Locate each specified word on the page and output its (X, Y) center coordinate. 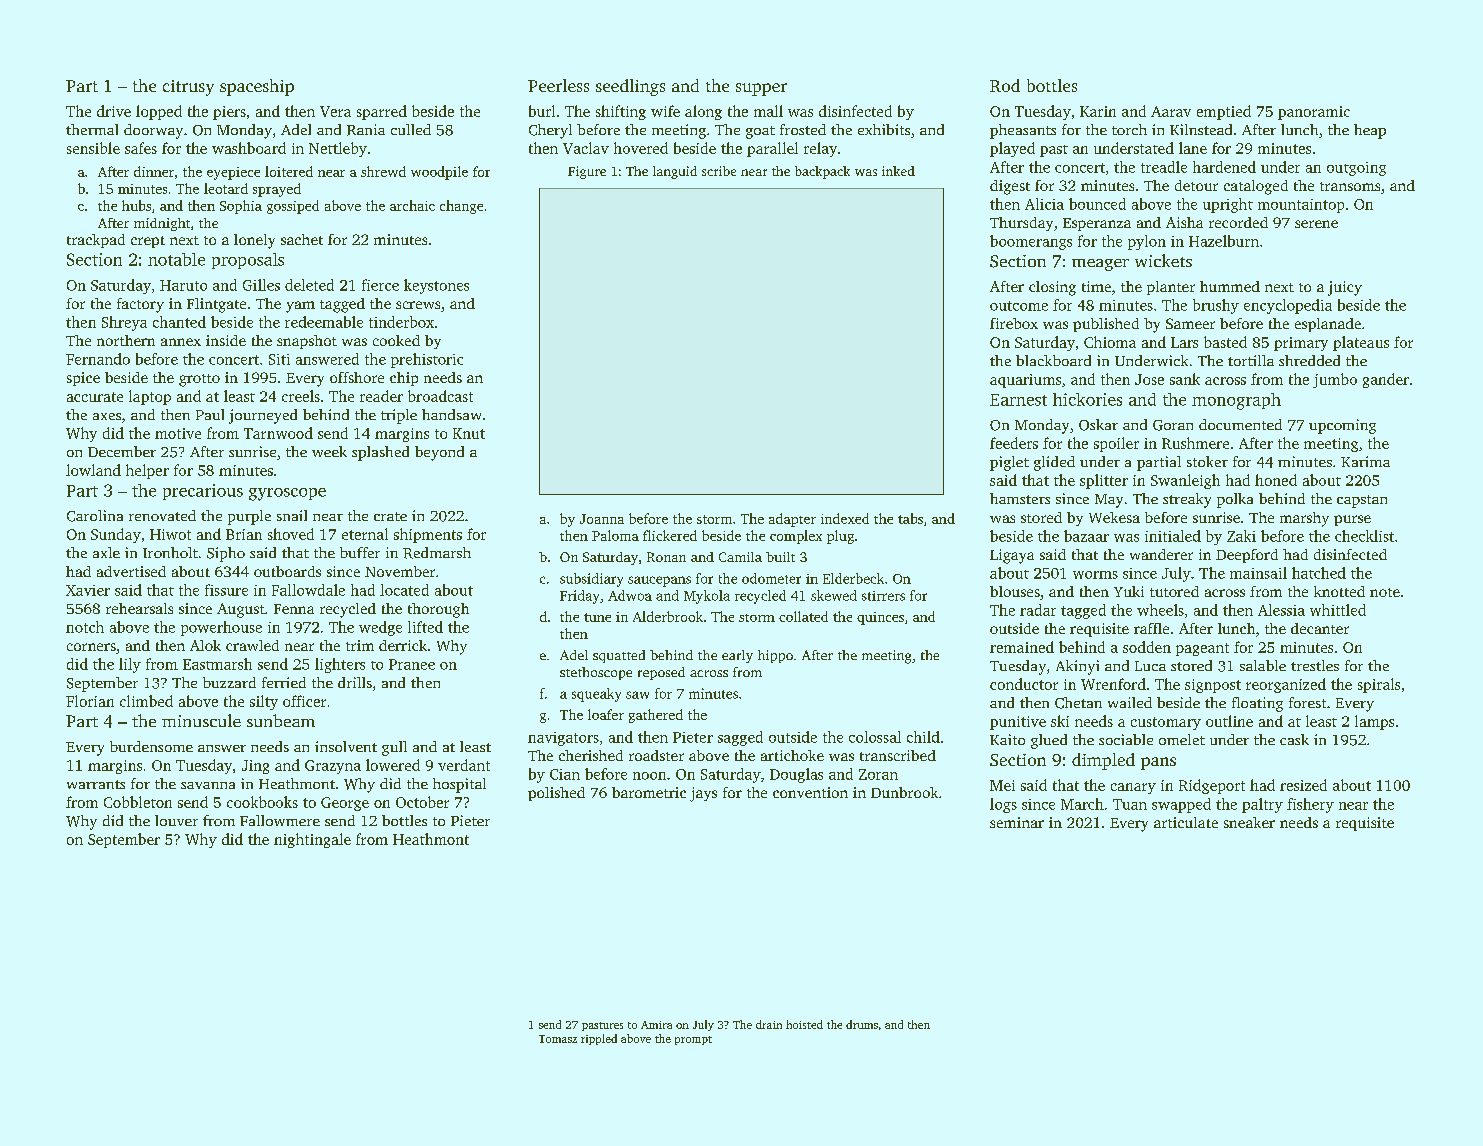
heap (1370, 131)
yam (300, 307)
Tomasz (558, 1039)
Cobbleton (138, 802)
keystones (436, 286)
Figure (587, 172)
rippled (599, 1039)
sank (1185, 379)
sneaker (1249, 822)
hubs (136, 205)
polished (556, 794)
